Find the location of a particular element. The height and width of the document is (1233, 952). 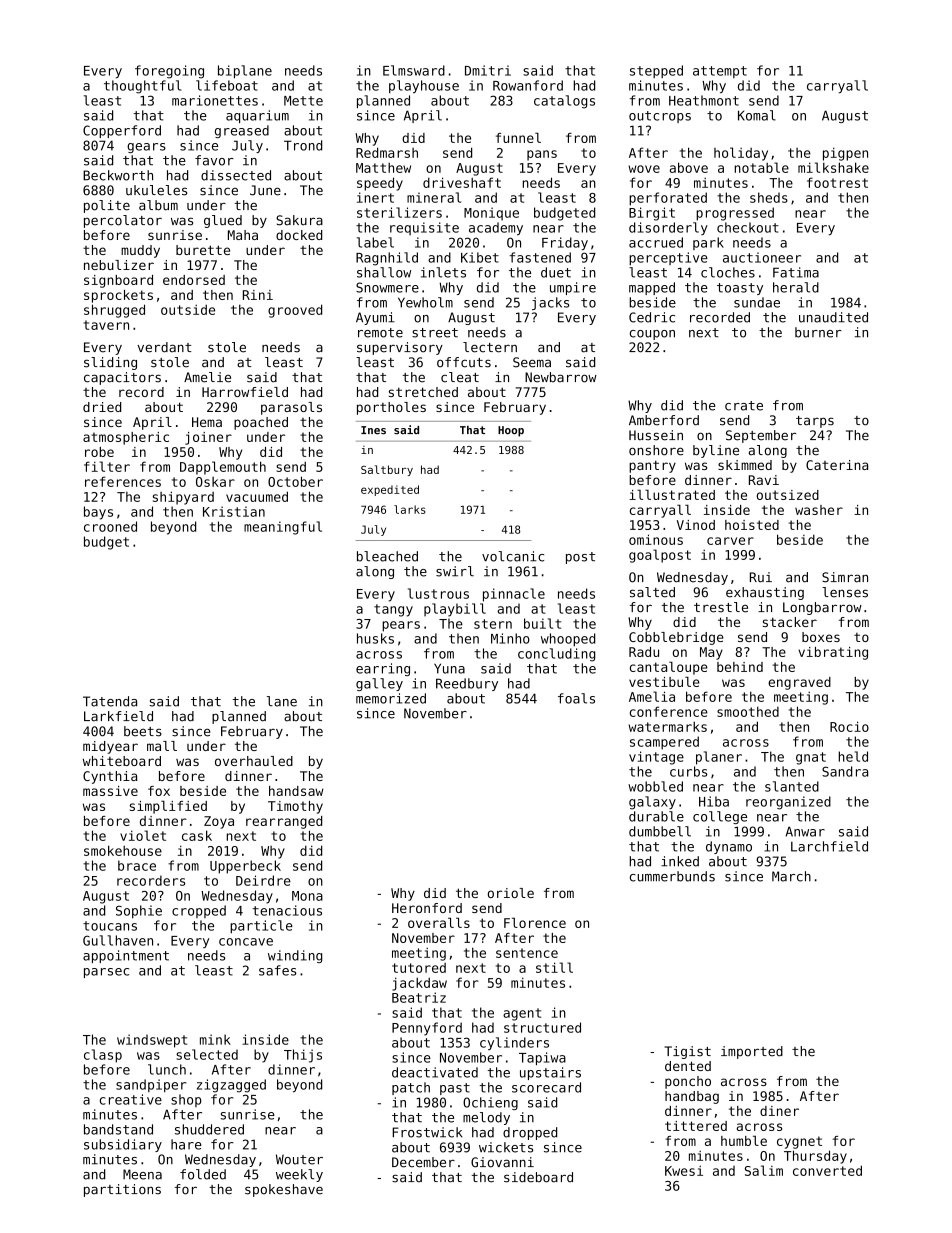

sideboard is located at coordinates (538, 1177).
